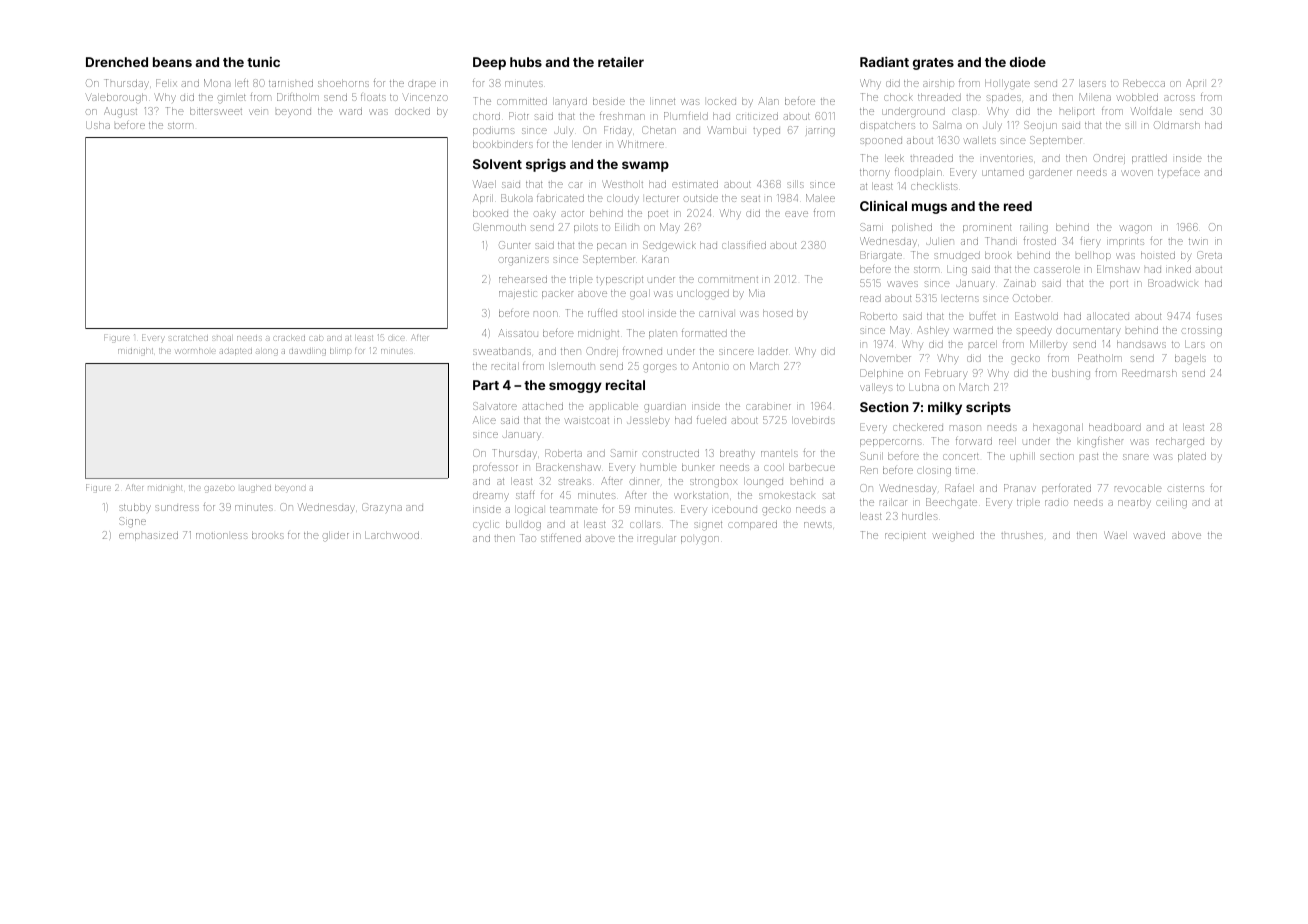 This screenshot has width=1308, height=924. I want to click on lasers, so click(1092, 83).
